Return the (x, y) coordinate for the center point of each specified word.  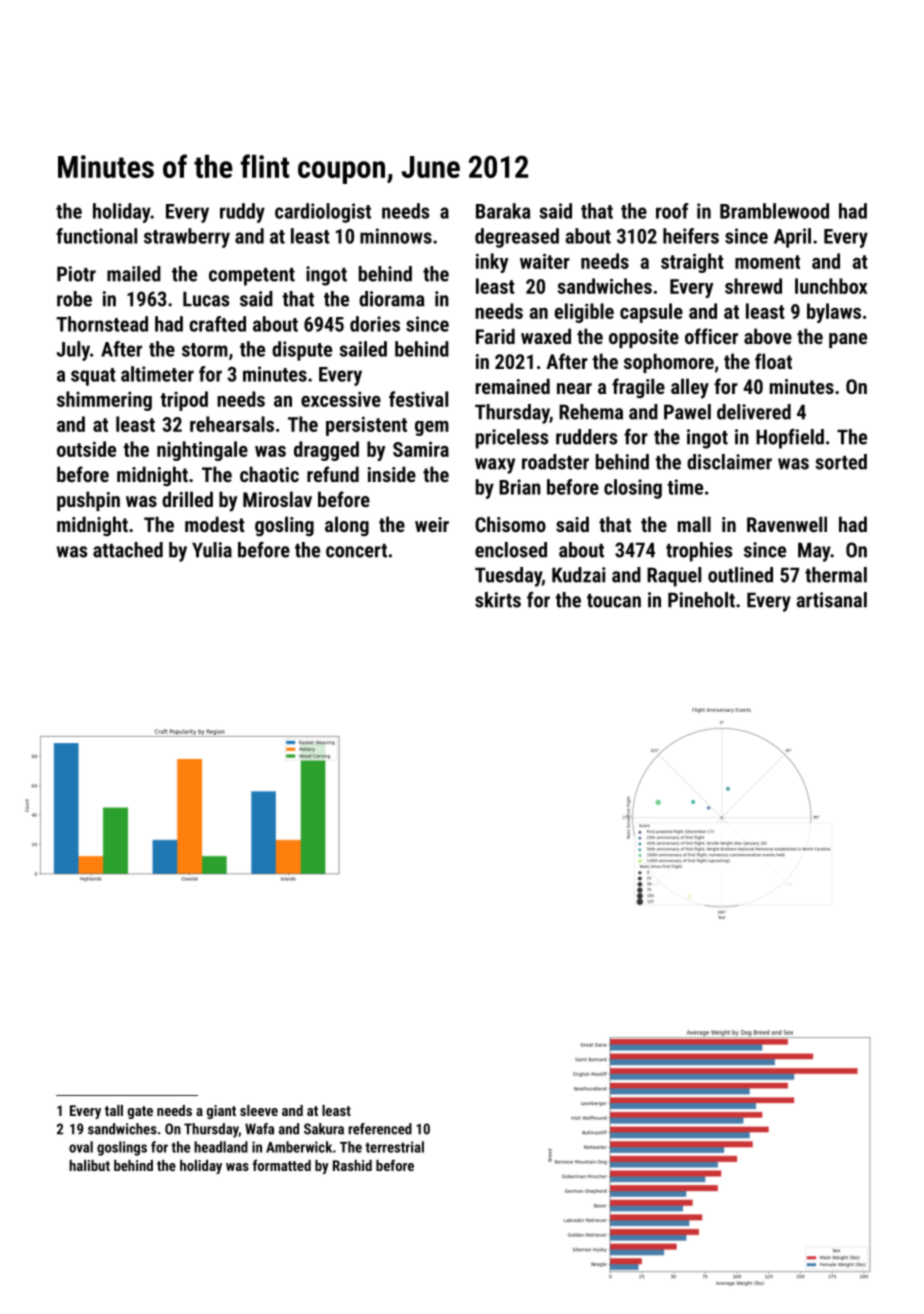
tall (114, 1110)
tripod (184, 401)
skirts (498, 600)
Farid (495, 336)
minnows (396, 236)
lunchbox (831, 286)
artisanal (831, 600)
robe (74, 299)
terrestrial (394, 1147)
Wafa (259, 1129)
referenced (380, 1129)
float (773, 361)
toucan (614, 601)
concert (356, 551)
